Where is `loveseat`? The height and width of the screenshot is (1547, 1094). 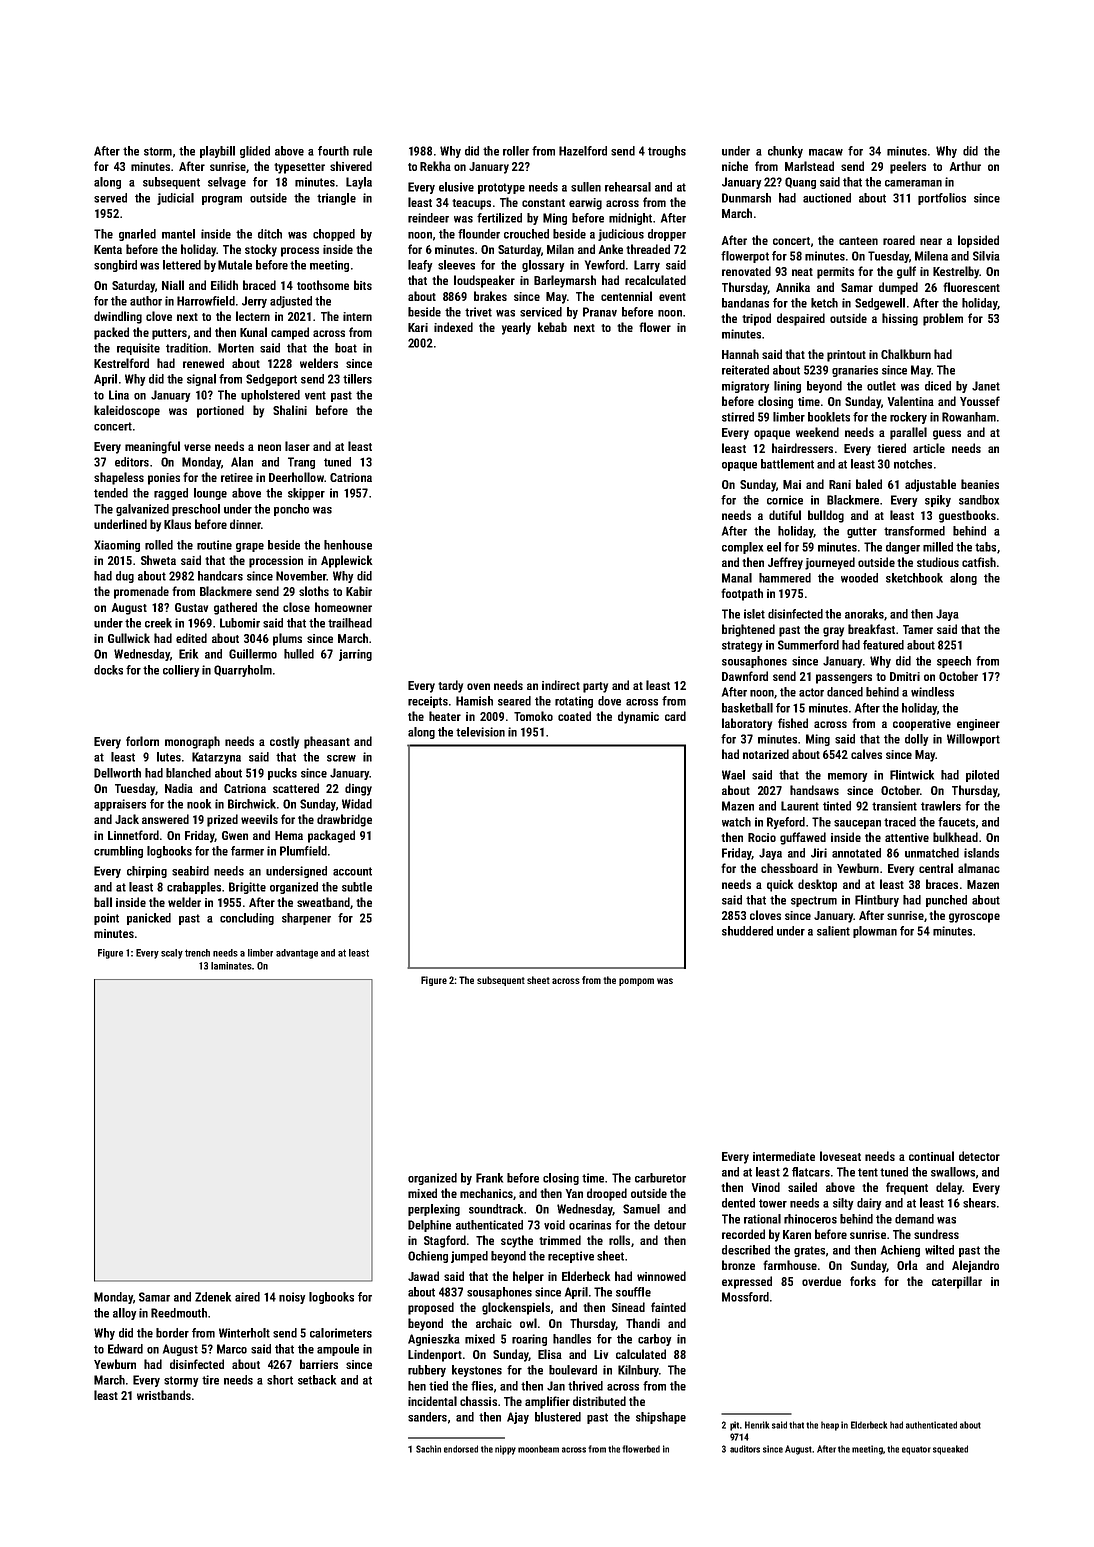 loveseat is located at coordinates (840, 1156).
